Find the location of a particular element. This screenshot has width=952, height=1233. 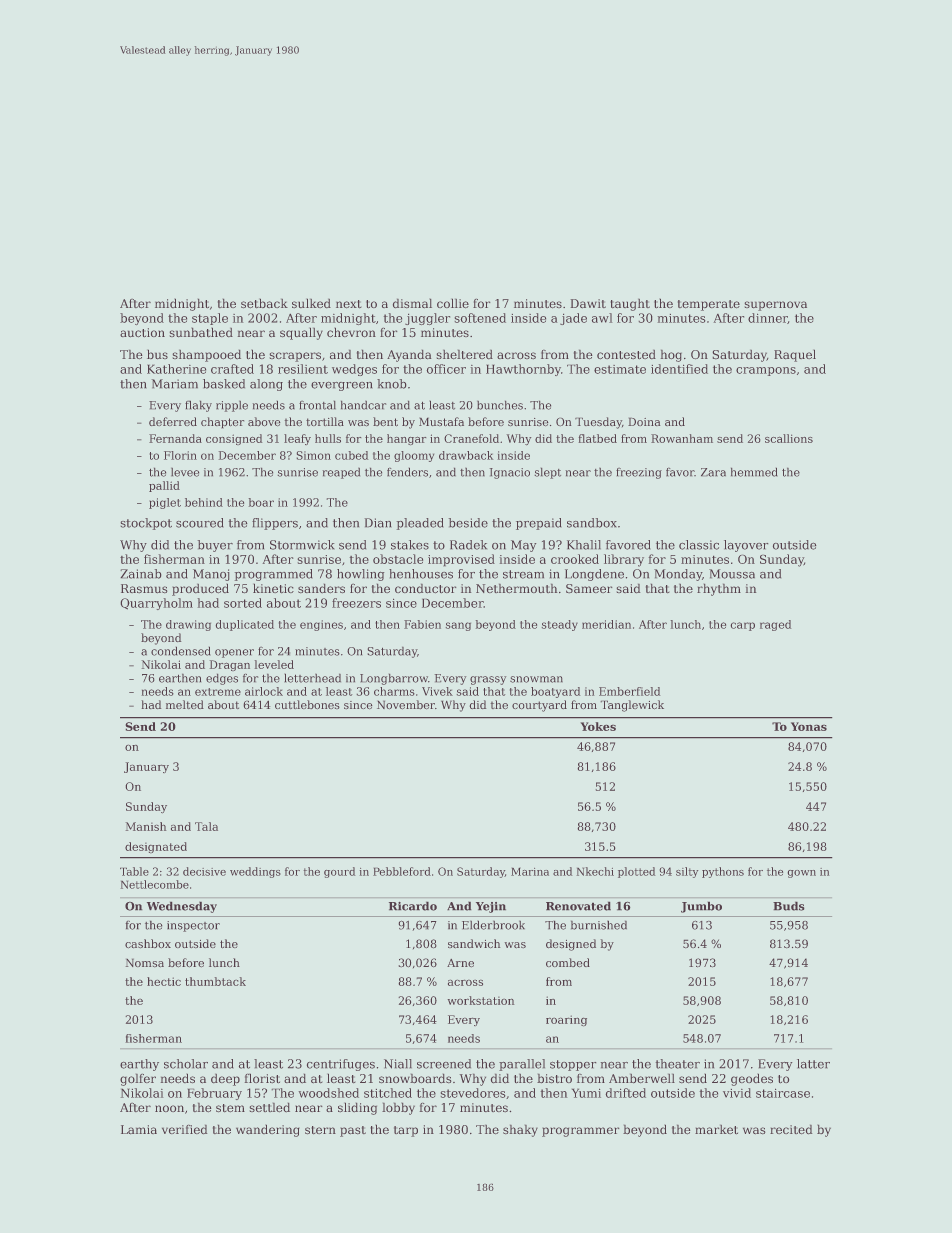

theater is located at coordinates (677, 1064).
